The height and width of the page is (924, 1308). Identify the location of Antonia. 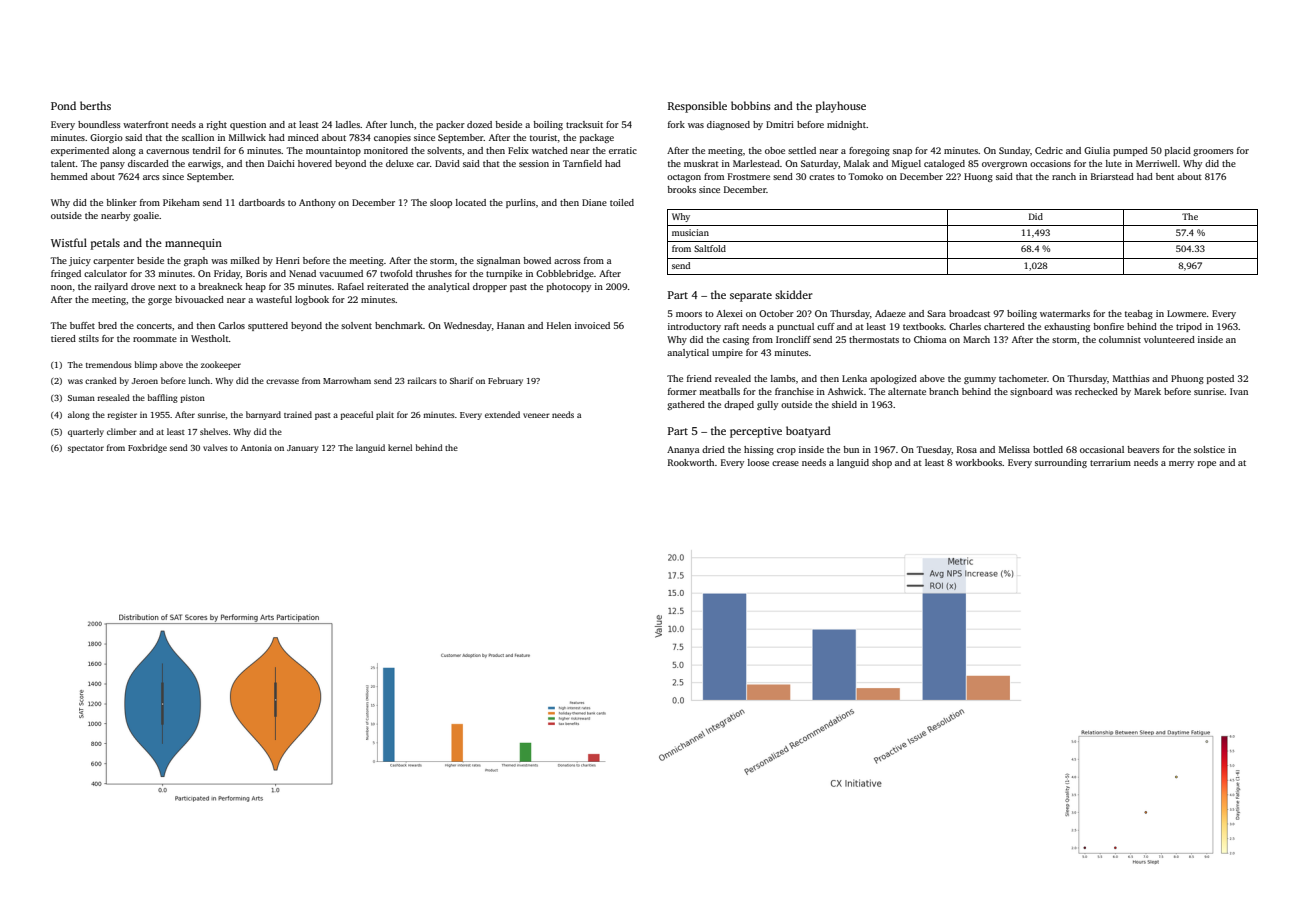
(256, 448).
